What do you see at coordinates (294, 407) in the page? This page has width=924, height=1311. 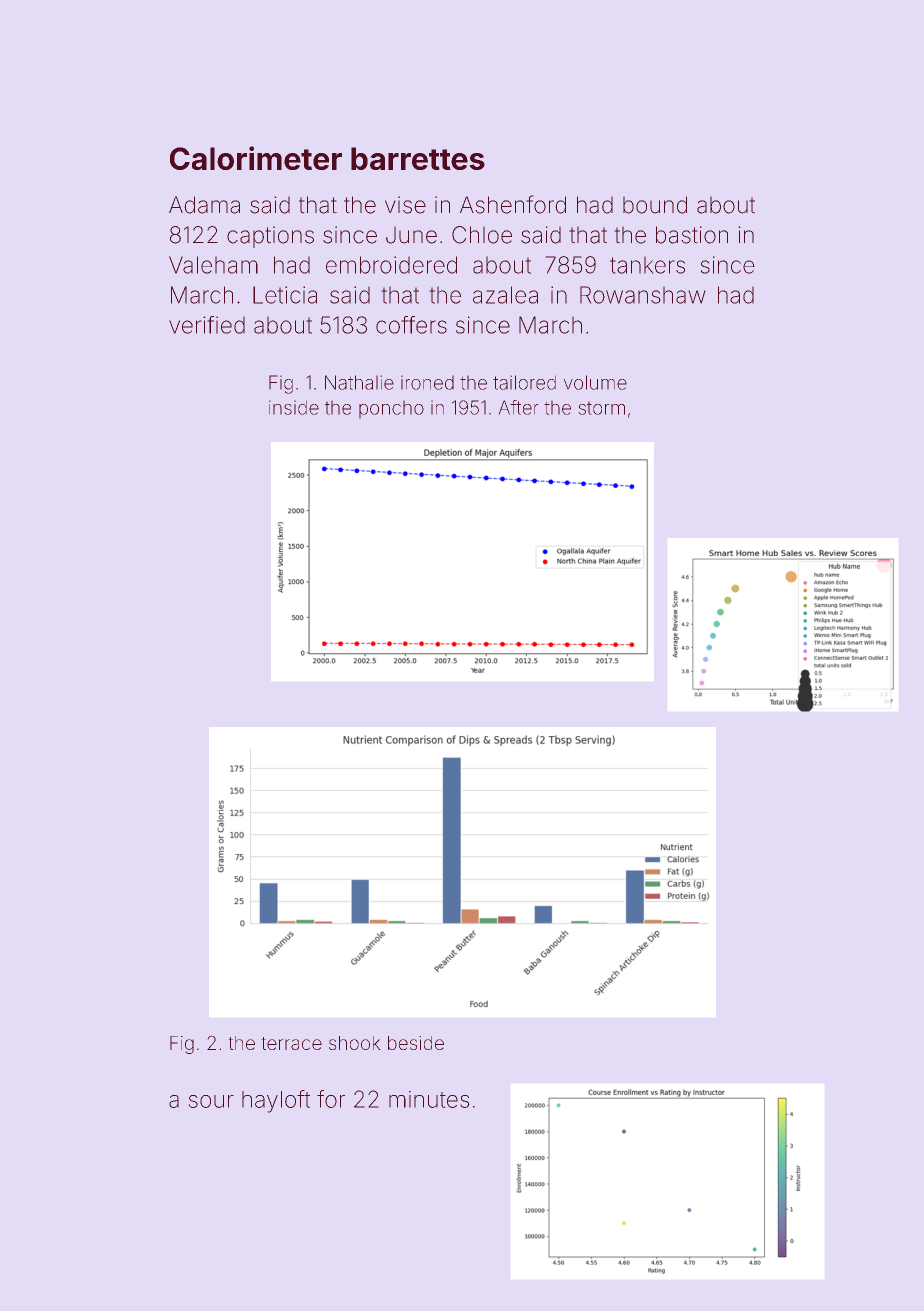 I see `inside` at bounding box center [294, 407].
